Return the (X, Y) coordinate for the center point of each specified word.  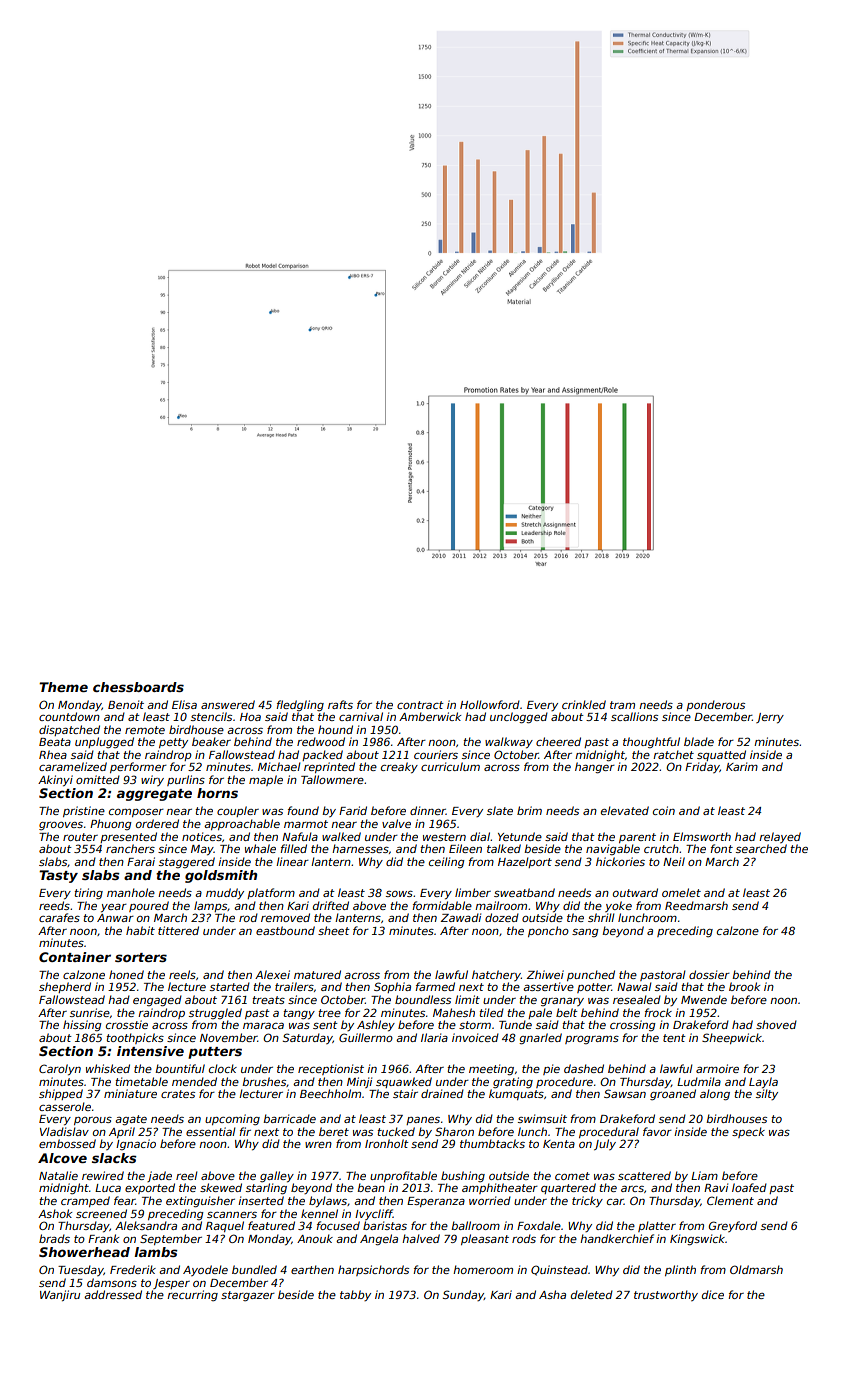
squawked (404, 1082)
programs (592, 1040)
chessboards (138, 687)
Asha (552, 1294)
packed (322, 755)
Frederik (133, 1269)
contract (420, 705)
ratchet (673, 754)
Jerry (770, 718)
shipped (61, 1094)
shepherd (65, 987)
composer (136, 813)
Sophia (392, 987)
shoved (776, 1024)
